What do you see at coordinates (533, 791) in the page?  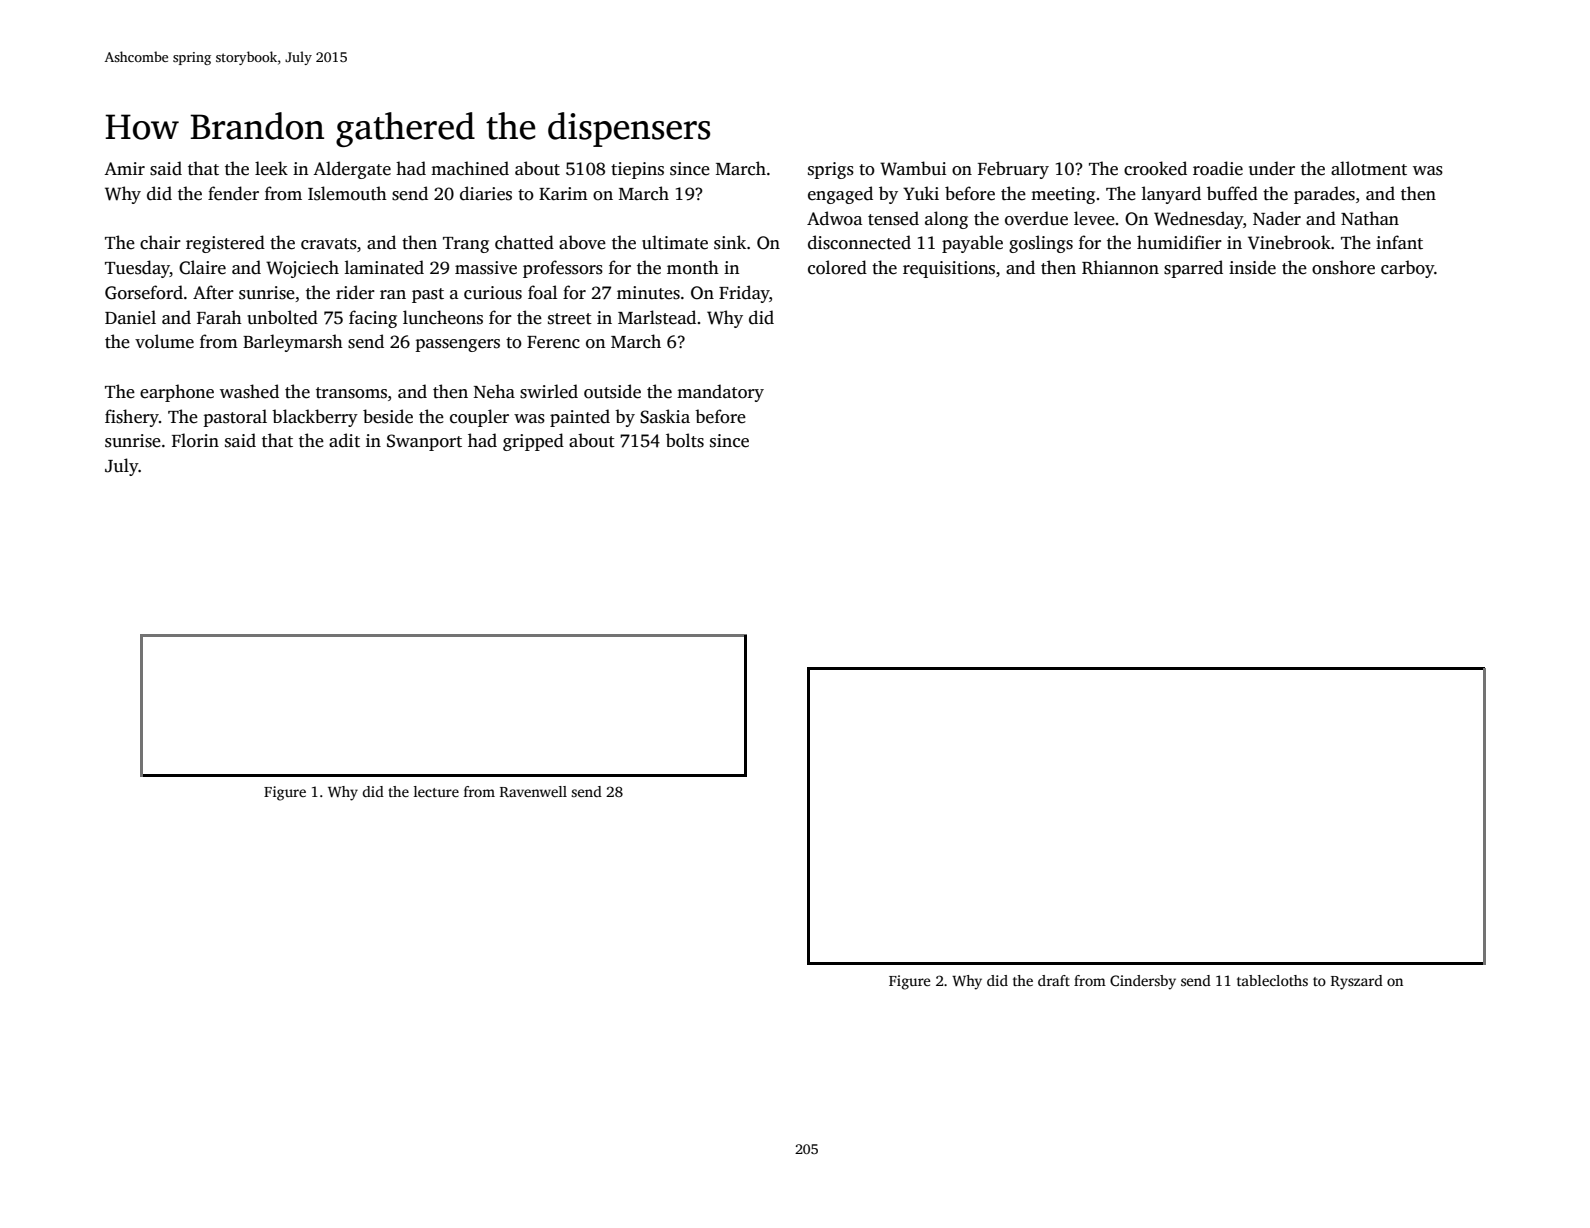 I see `Ravenwell` at bounding box center [533, 791].
